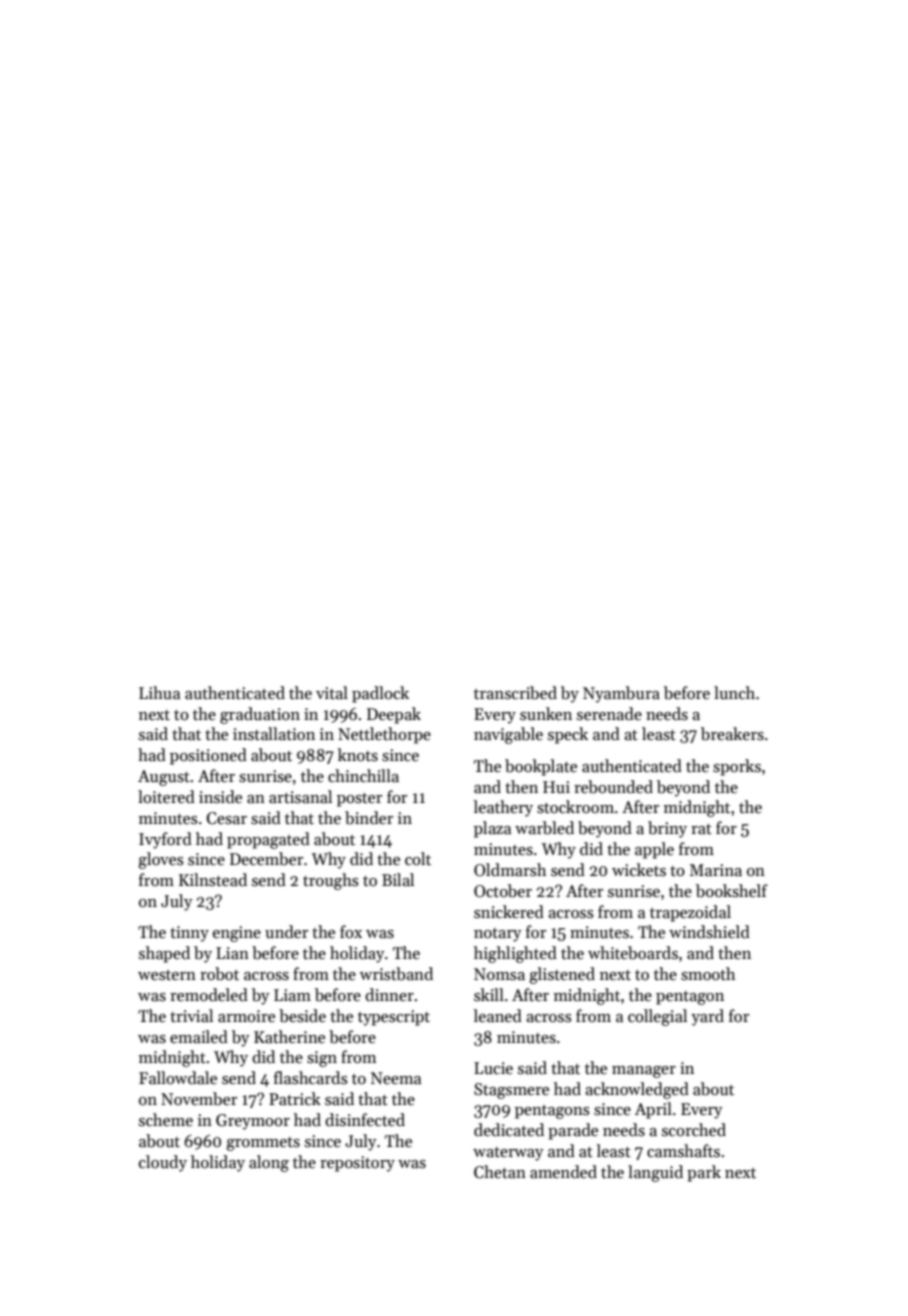  Describe the element at coordinates (191, 1015) in the page. I see `trivial` at that location.
